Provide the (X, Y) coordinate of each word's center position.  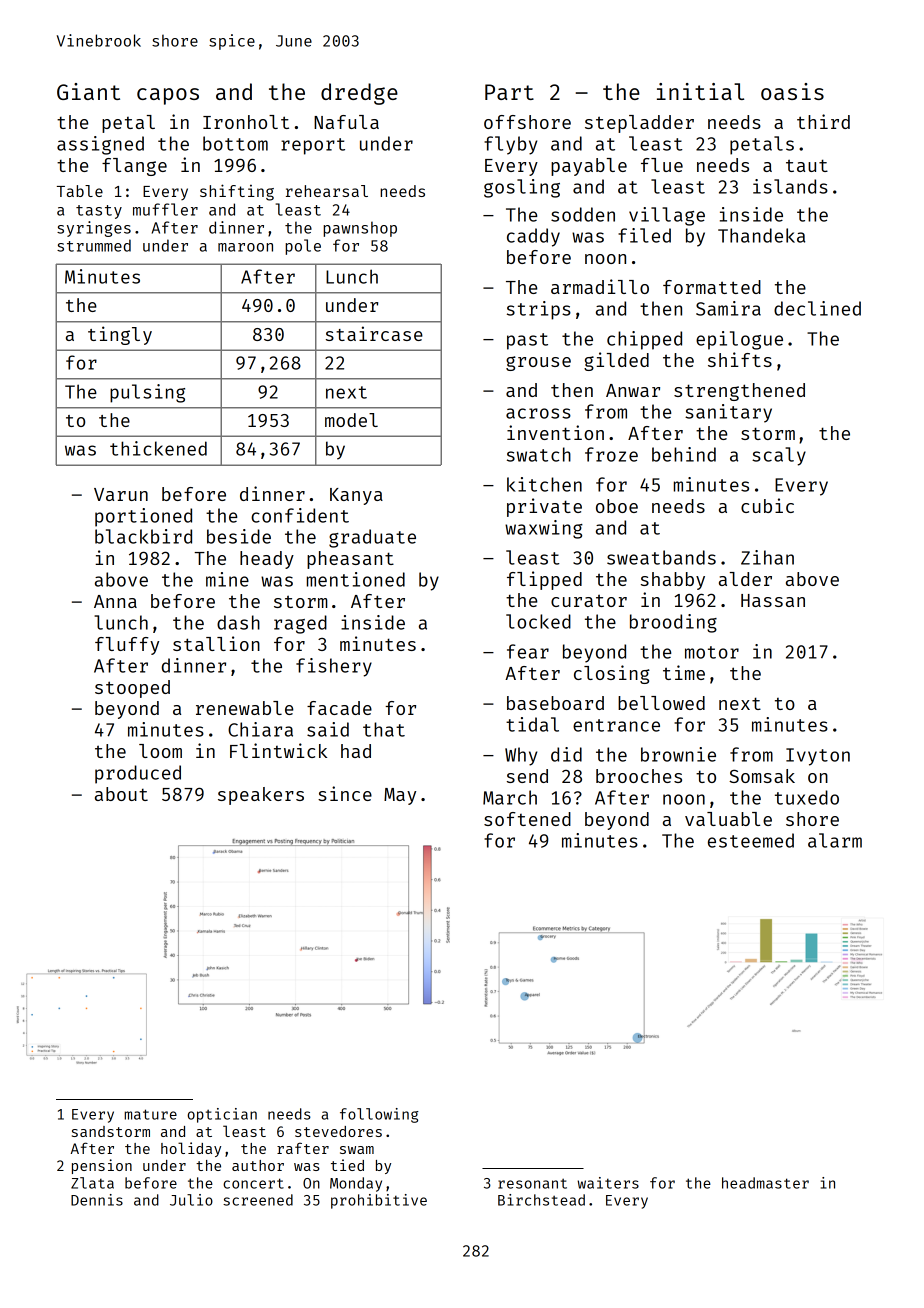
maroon (245, 247)
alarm (835, 840)
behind (684, 454)
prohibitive (379, 1201)
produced (138, 774)
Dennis (97, 1200)
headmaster (765, 1183)
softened (527, 819)
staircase (374, 333)
